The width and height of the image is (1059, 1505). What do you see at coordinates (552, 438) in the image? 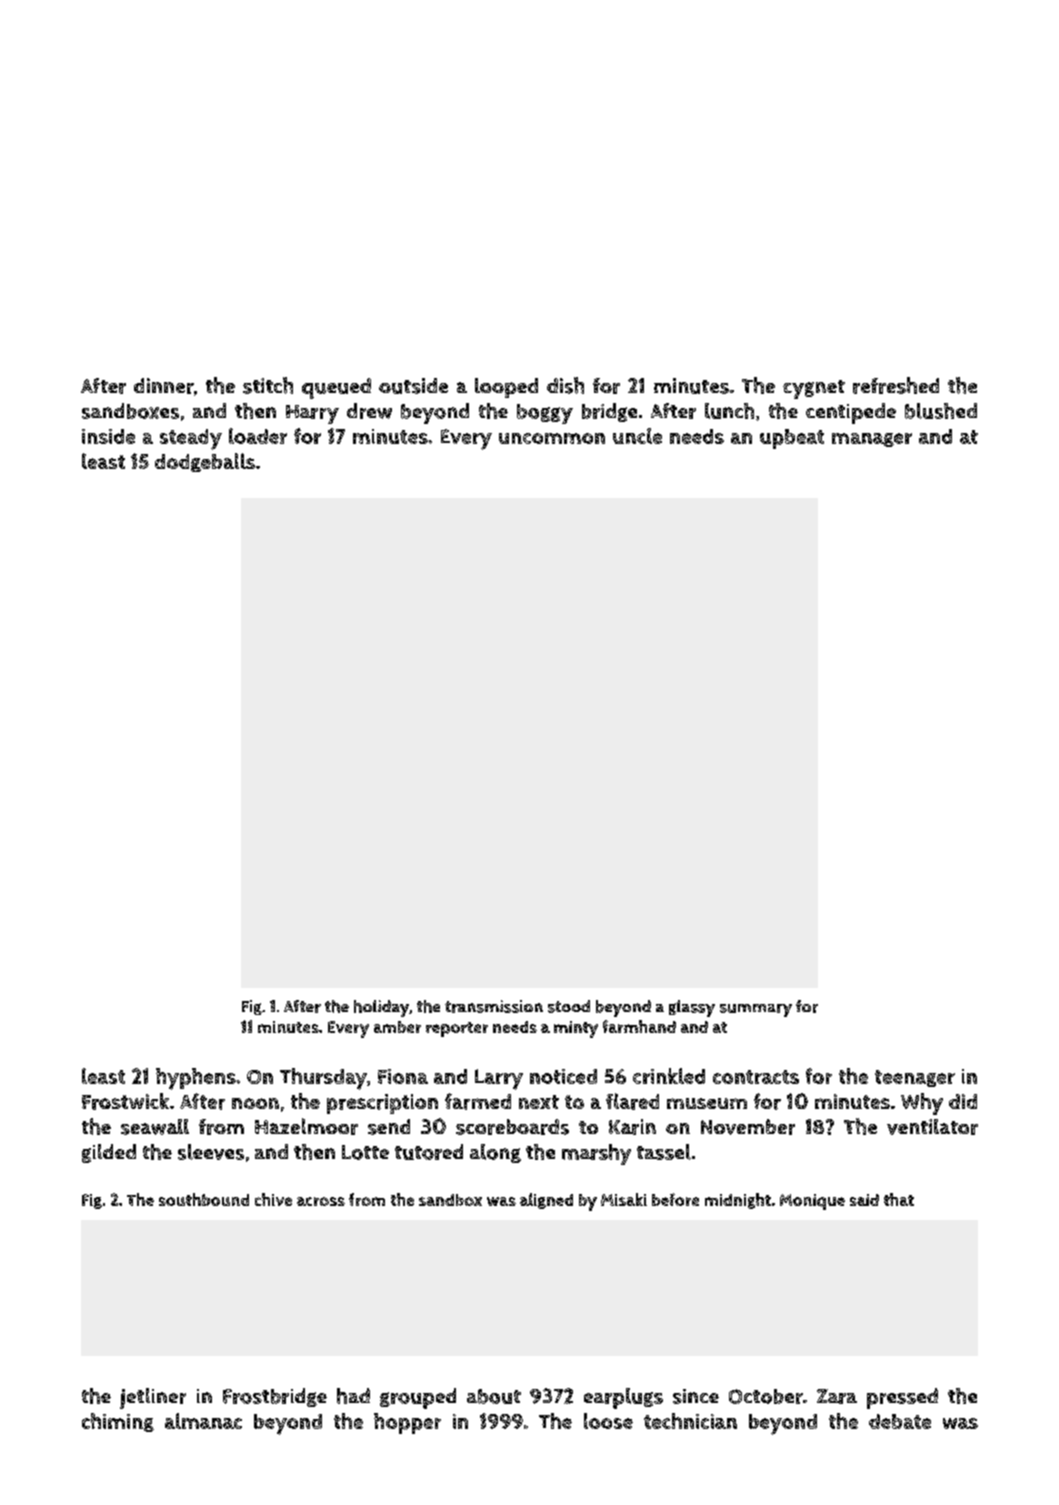
I see `uncommon` at bounding box center [552, 438].
